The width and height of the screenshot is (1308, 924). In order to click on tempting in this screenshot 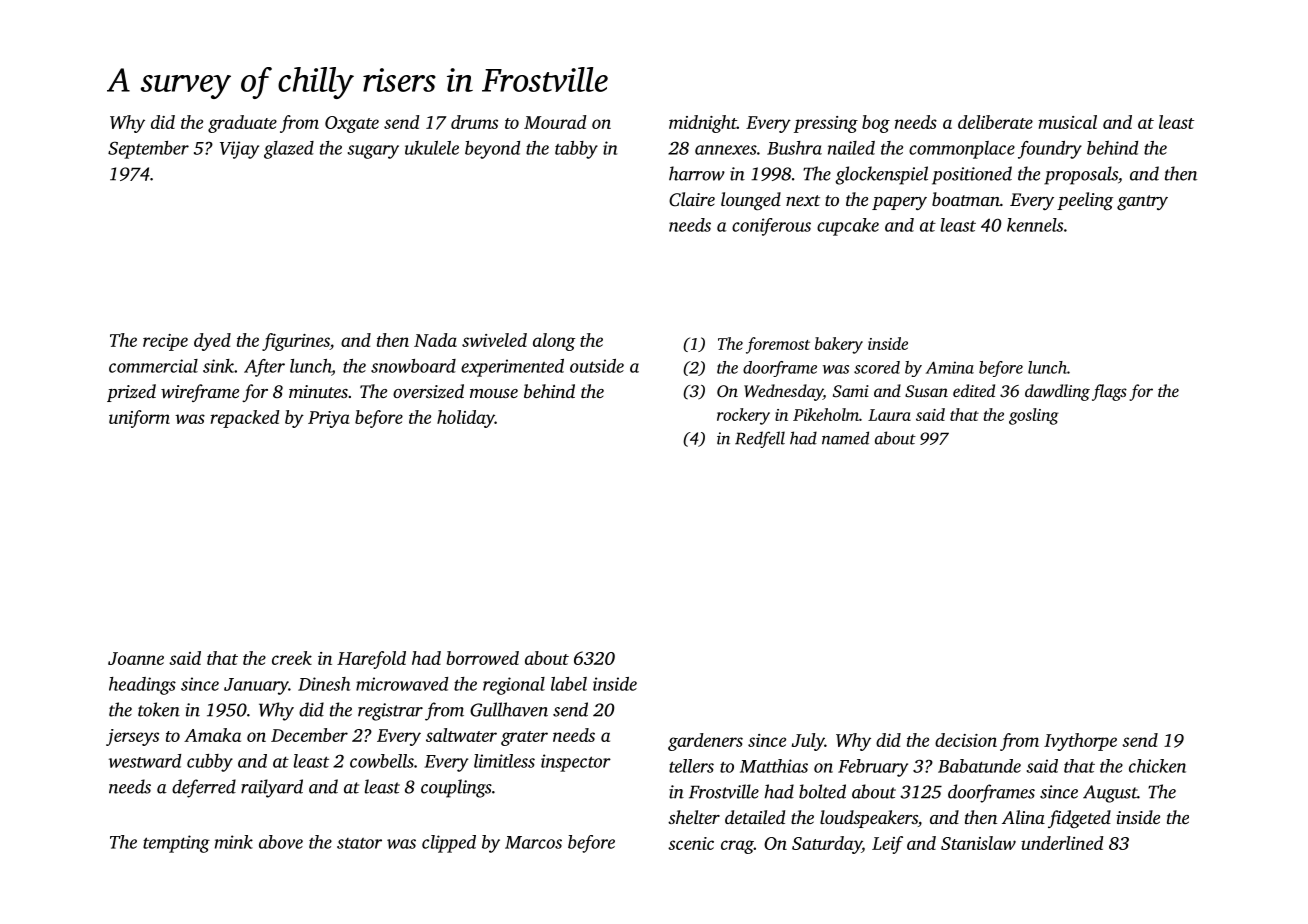, I will do `click(176, 844)`.
